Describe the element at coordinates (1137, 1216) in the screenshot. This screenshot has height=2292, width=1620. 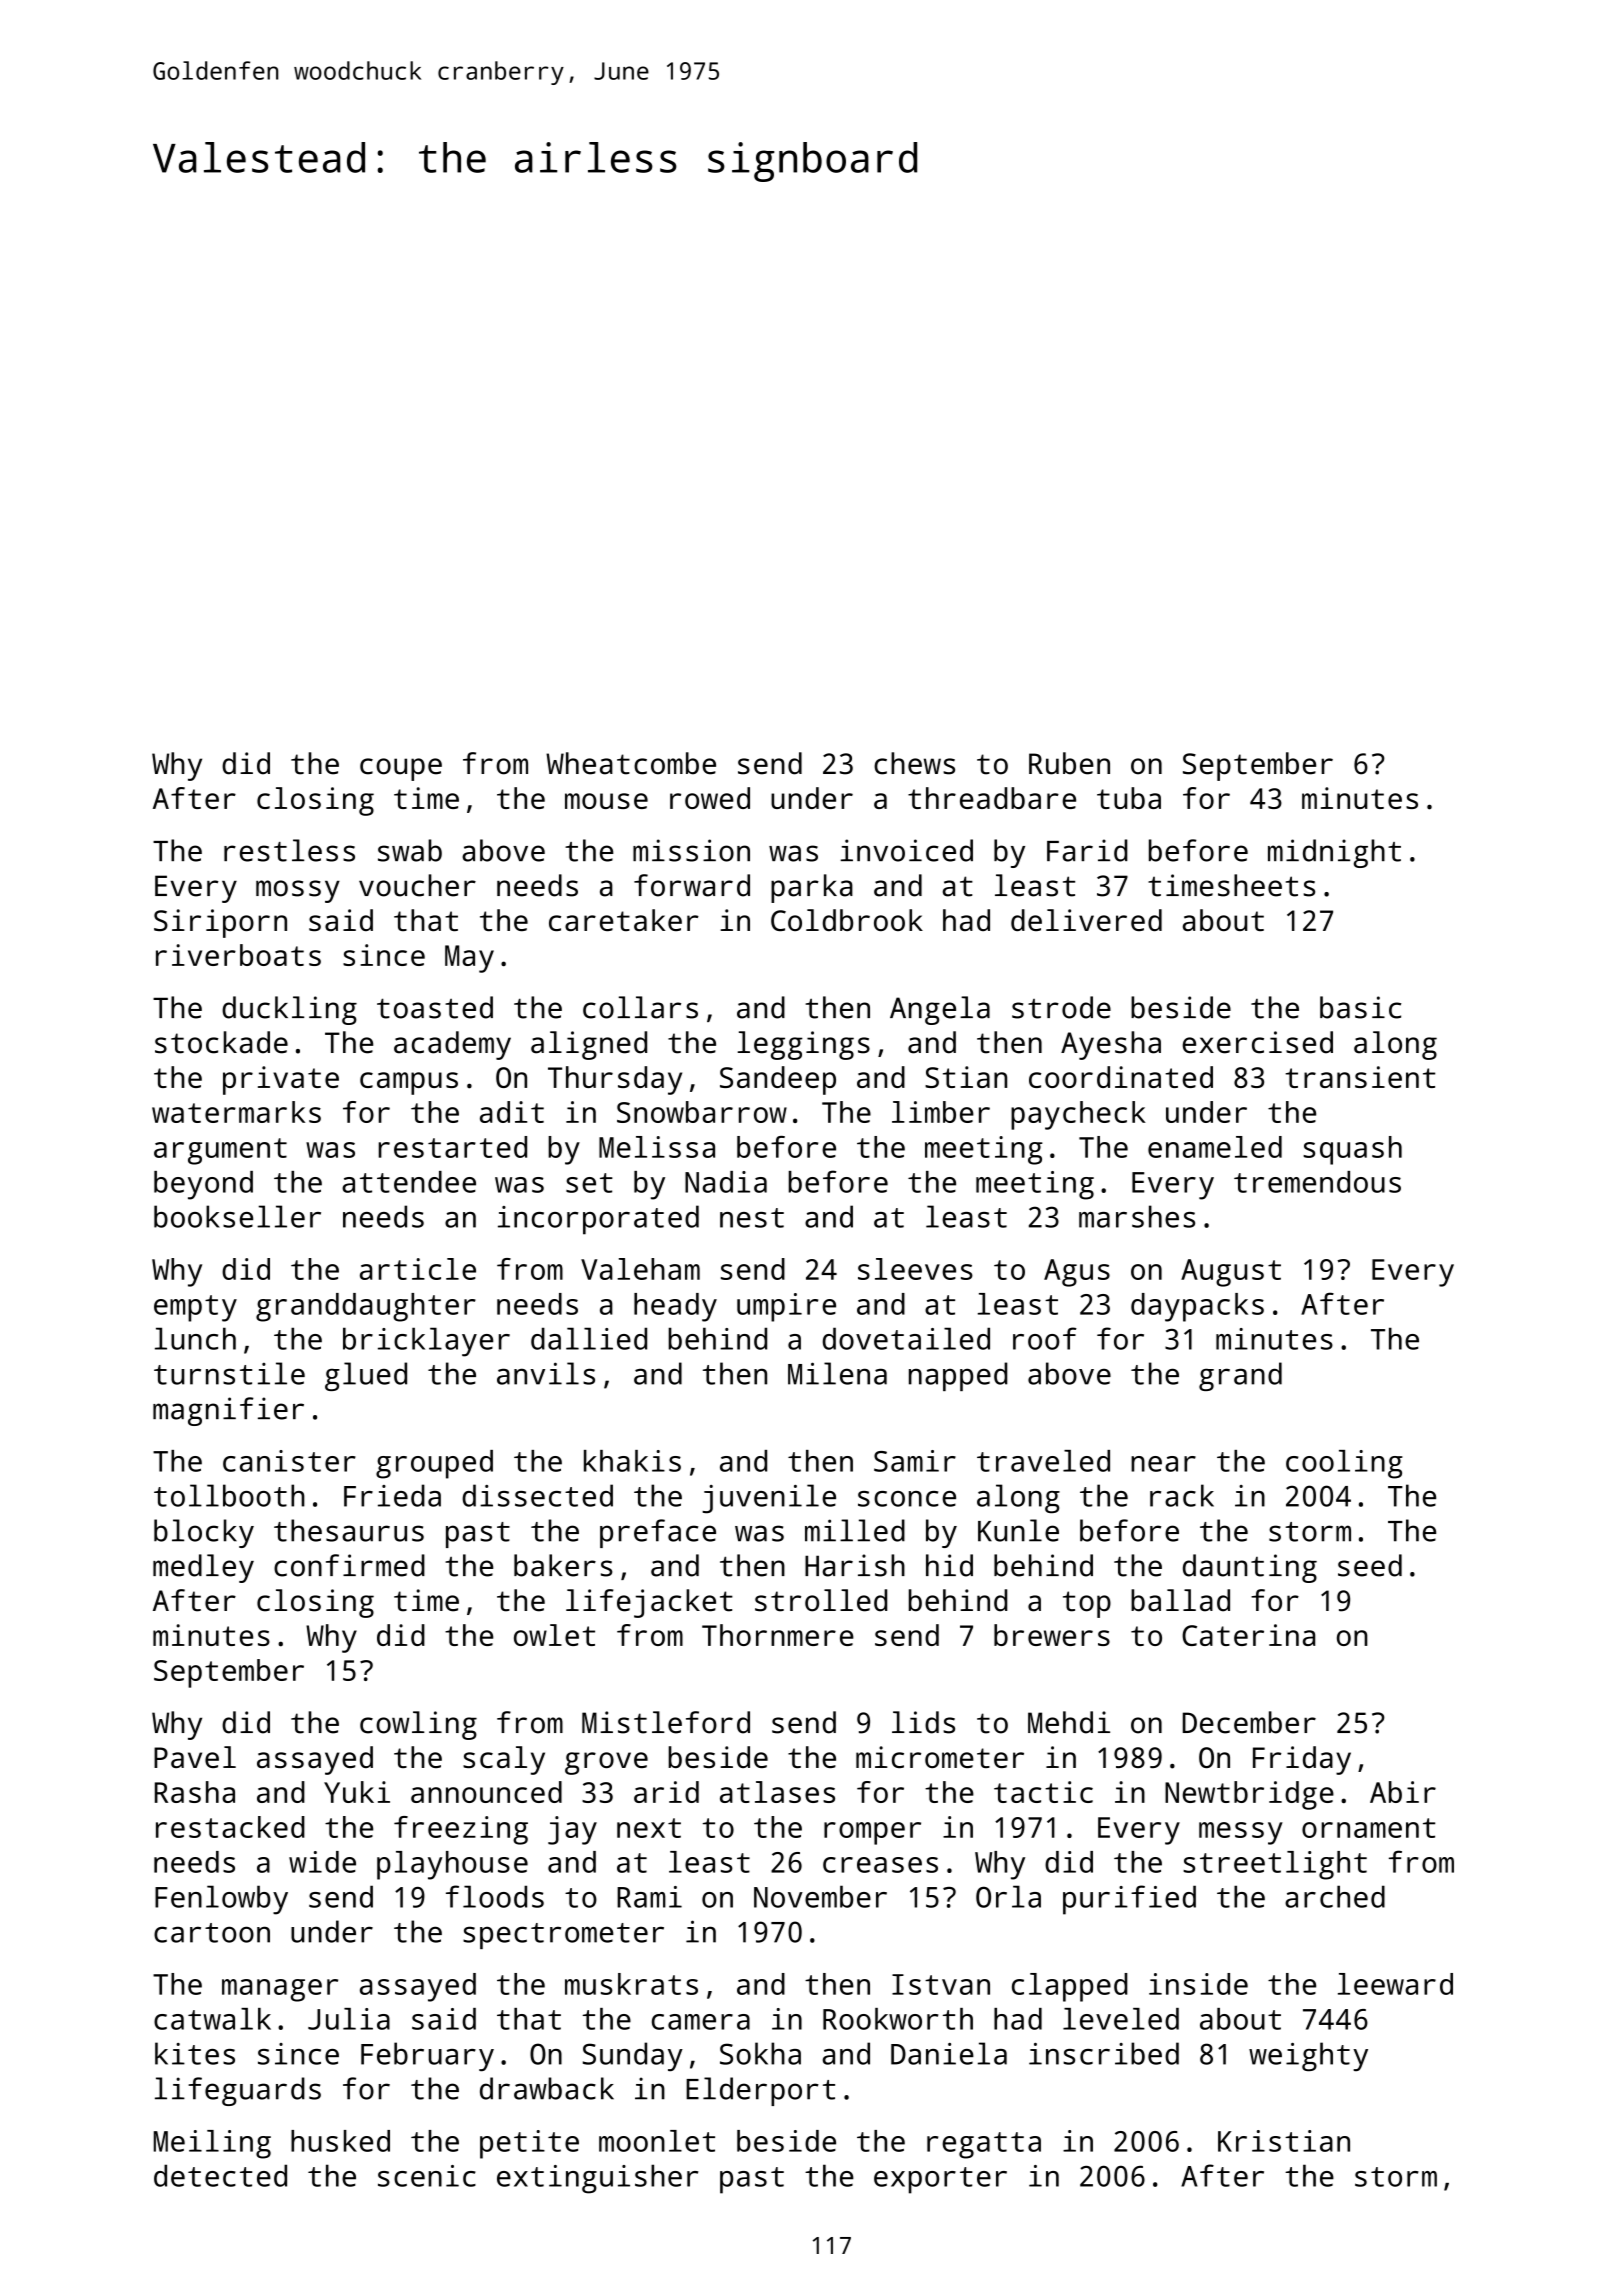
I see `marshes` at that location.
